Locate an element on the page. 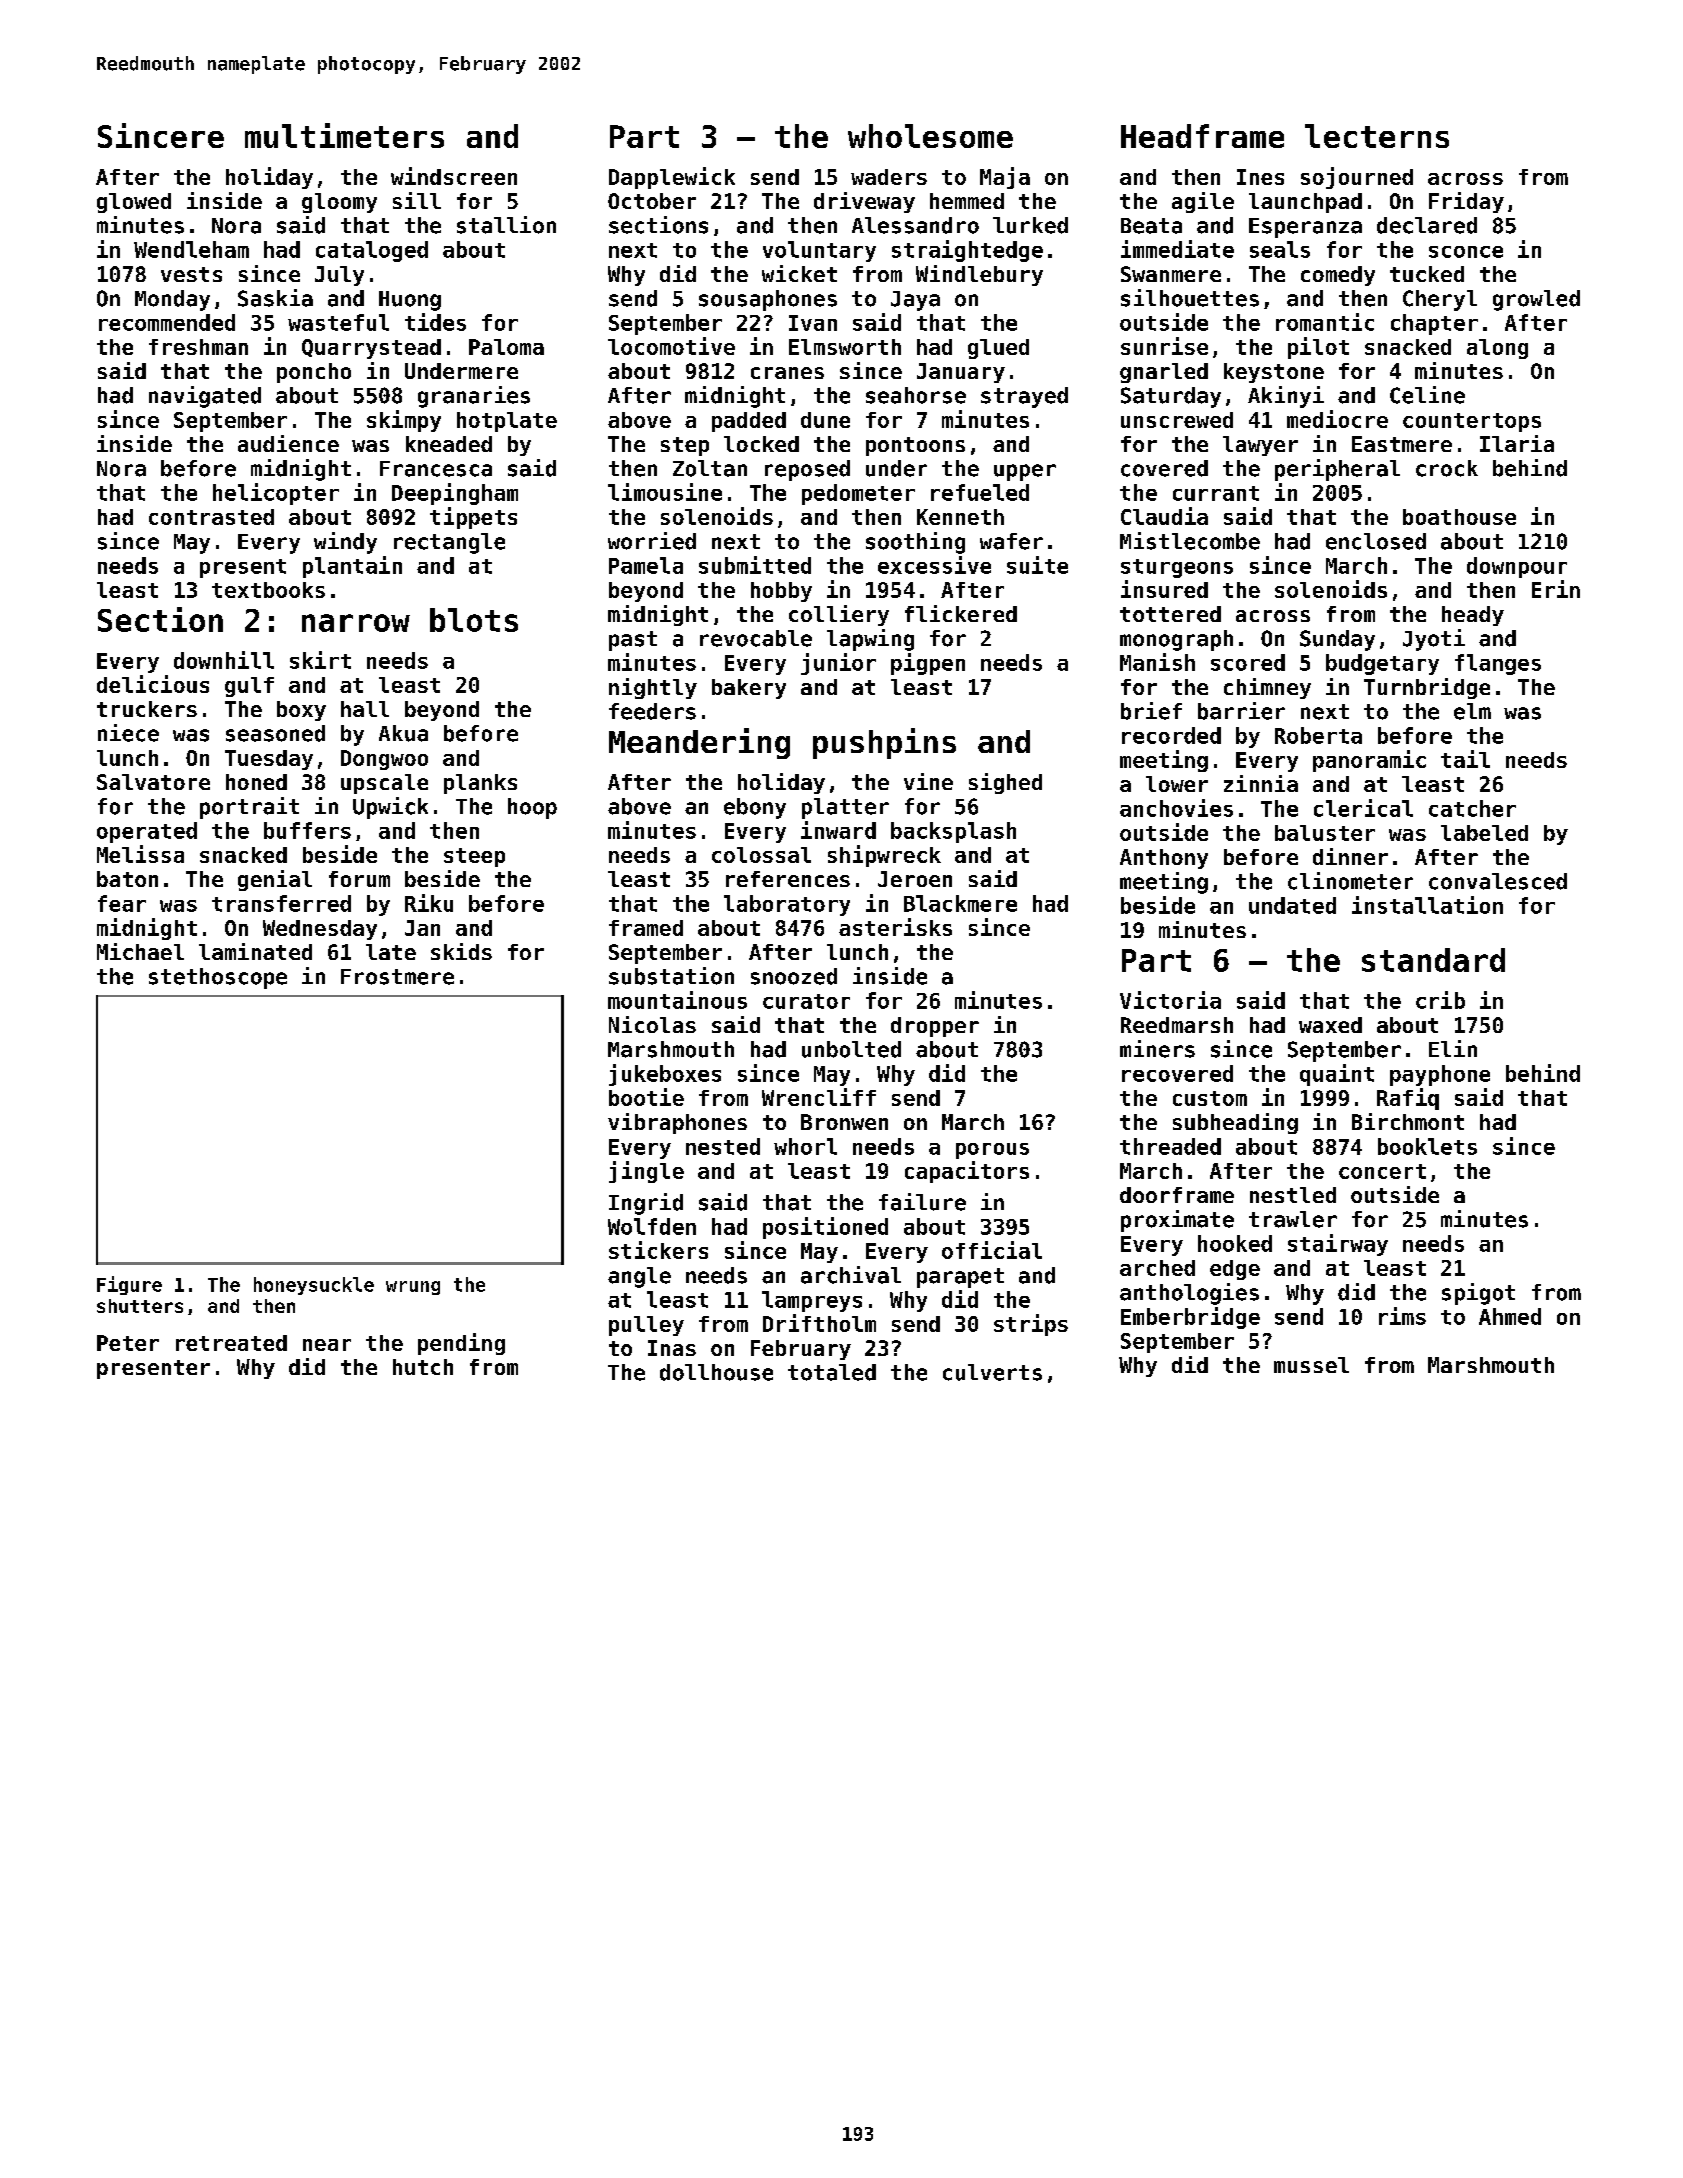 The height and width of the document is (2178, 1683). launchpad is located at coordinates (1305, 203).
